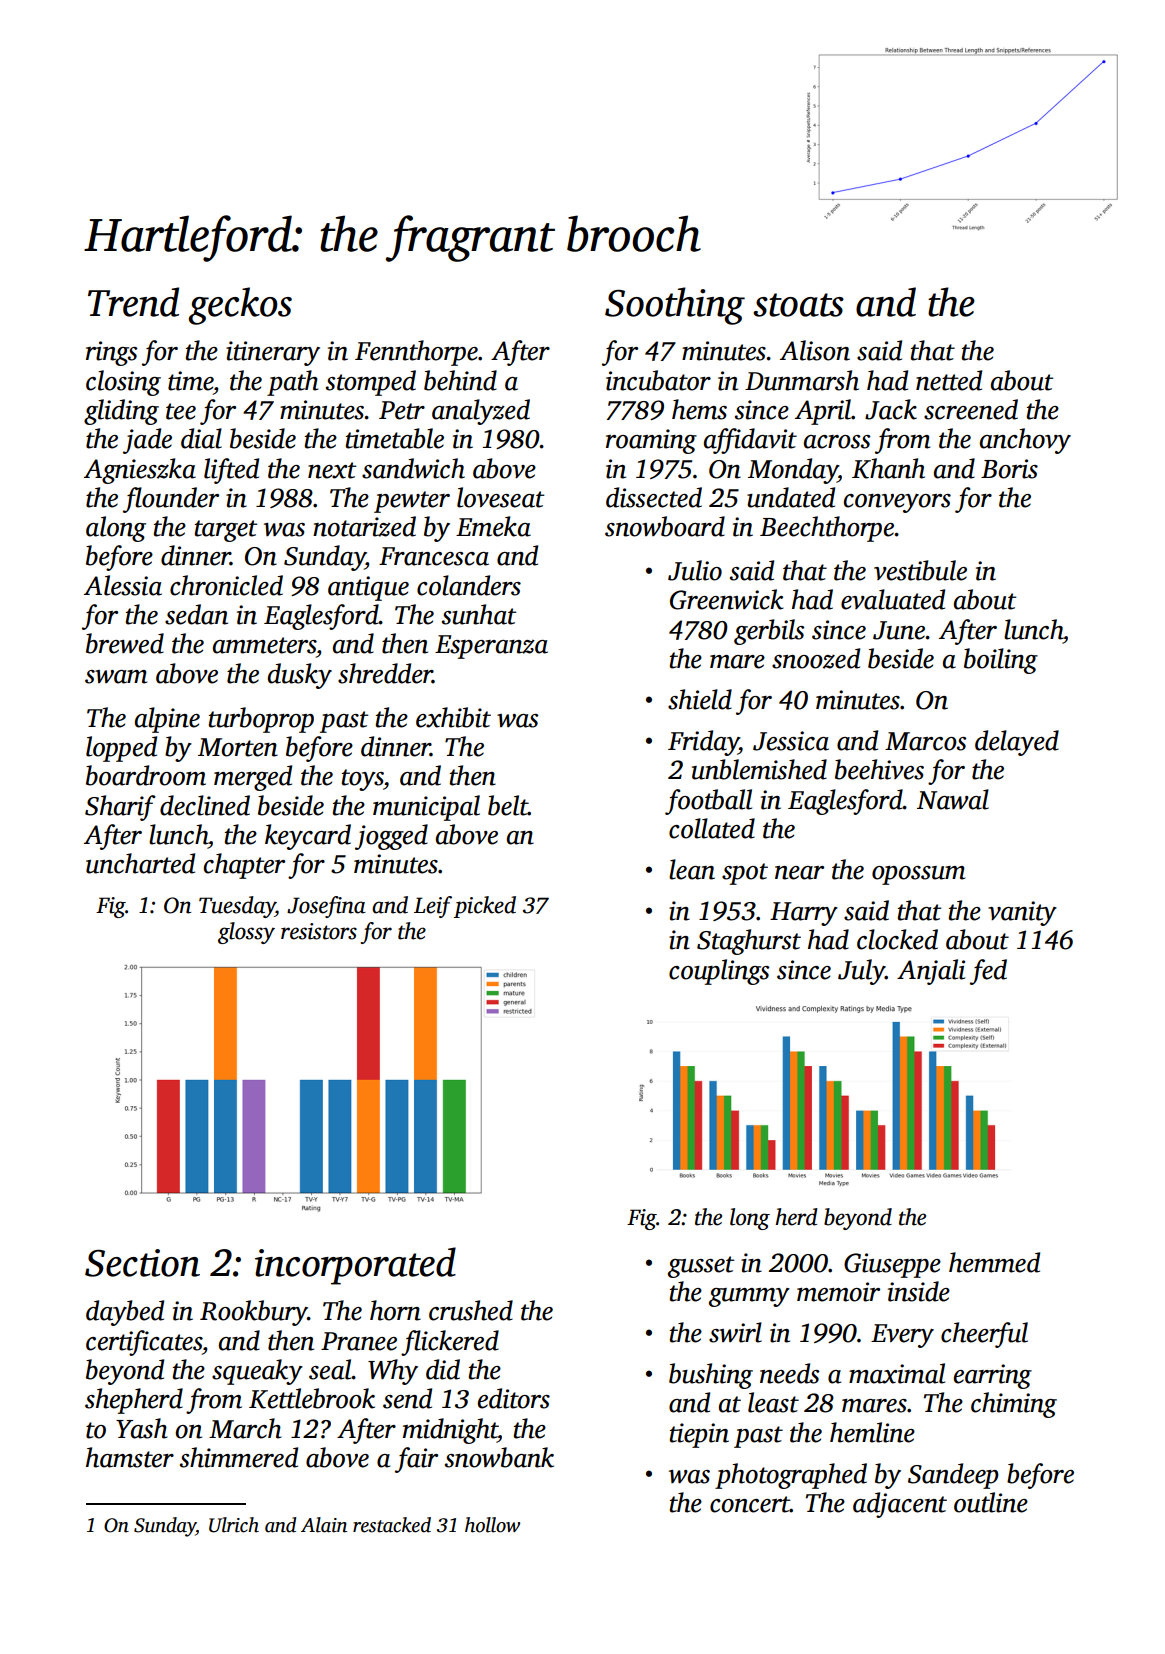 The height and width of the image is (1654, 1165). I want to click on couplings, so click(719, 972).
